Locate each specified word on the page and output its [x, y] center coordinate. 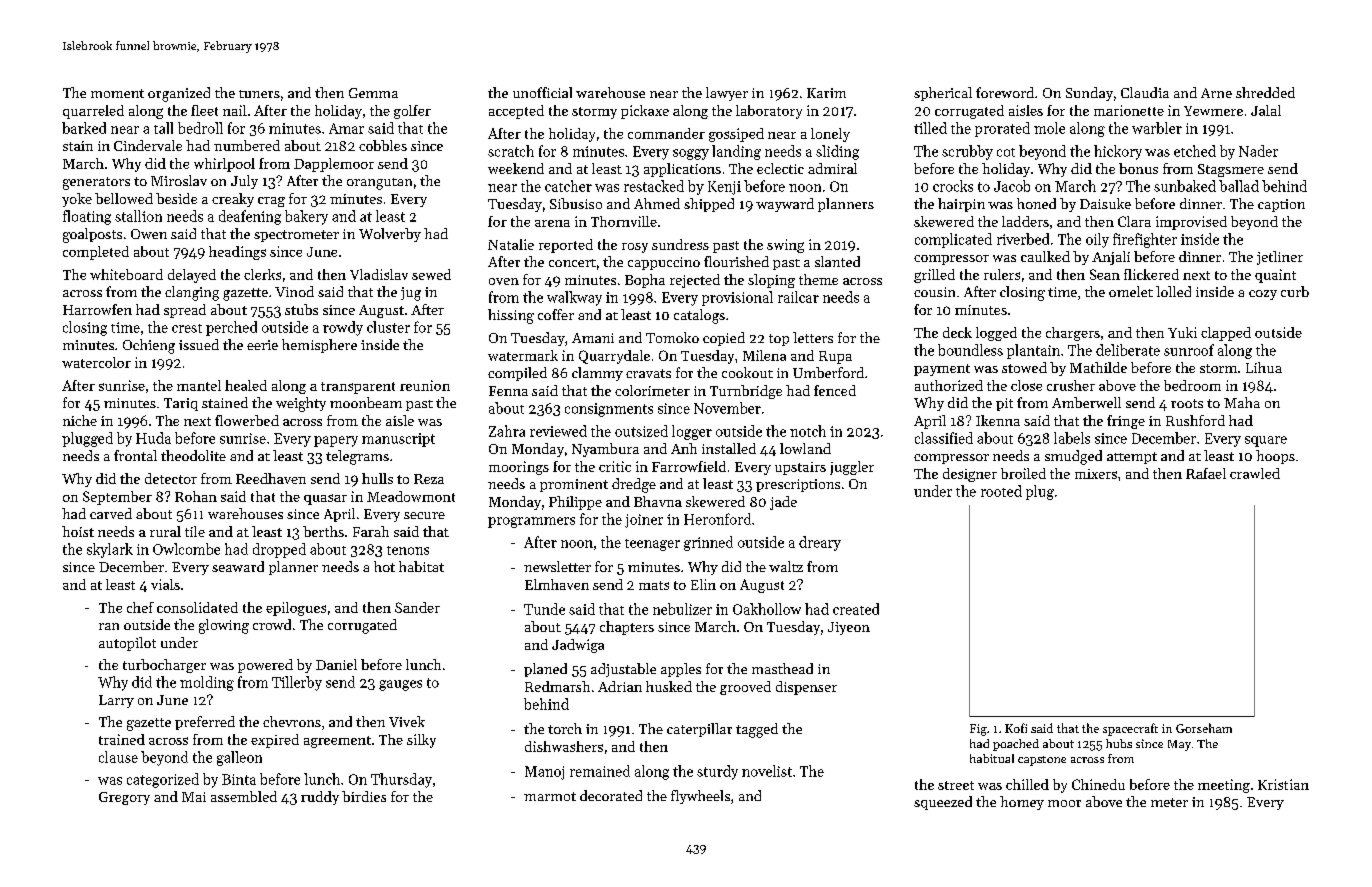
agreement [337, 742]
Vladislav [379, 274]
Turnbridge [746, 392]
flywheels [700, 797]
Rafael [1206, 473]
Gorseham [1204, 728]
